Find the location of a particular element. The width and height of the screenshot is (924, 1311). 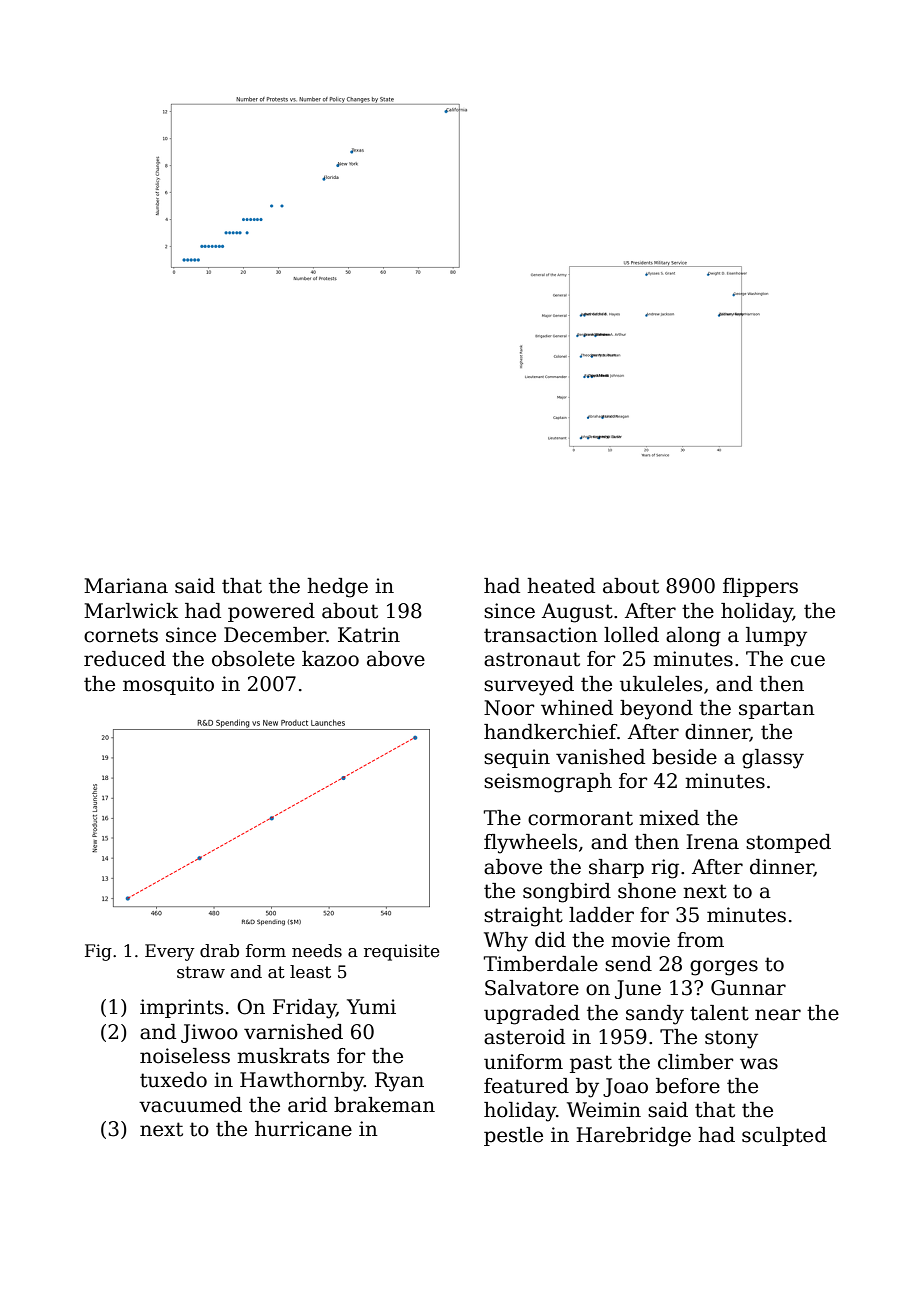

heated is located at coordinates (561, 586).
